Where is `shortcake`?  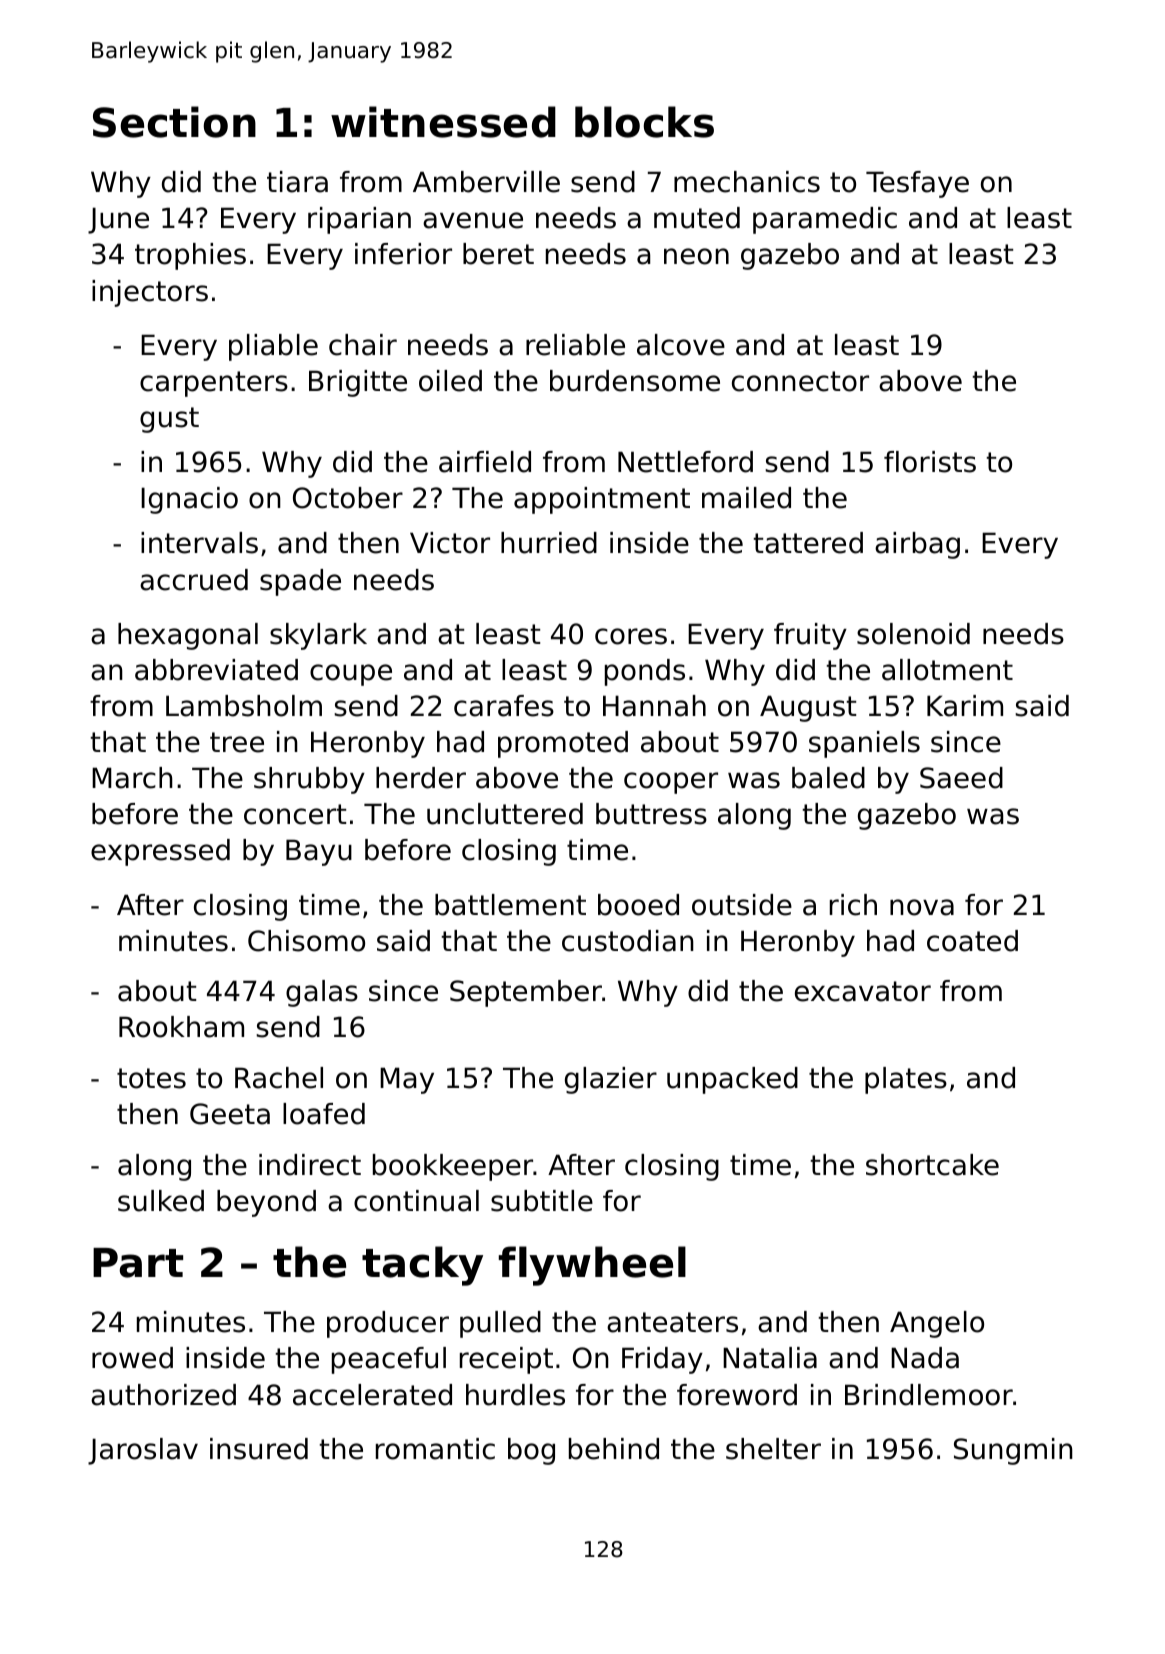
shortcake is located at coordinates (932, 1165).
